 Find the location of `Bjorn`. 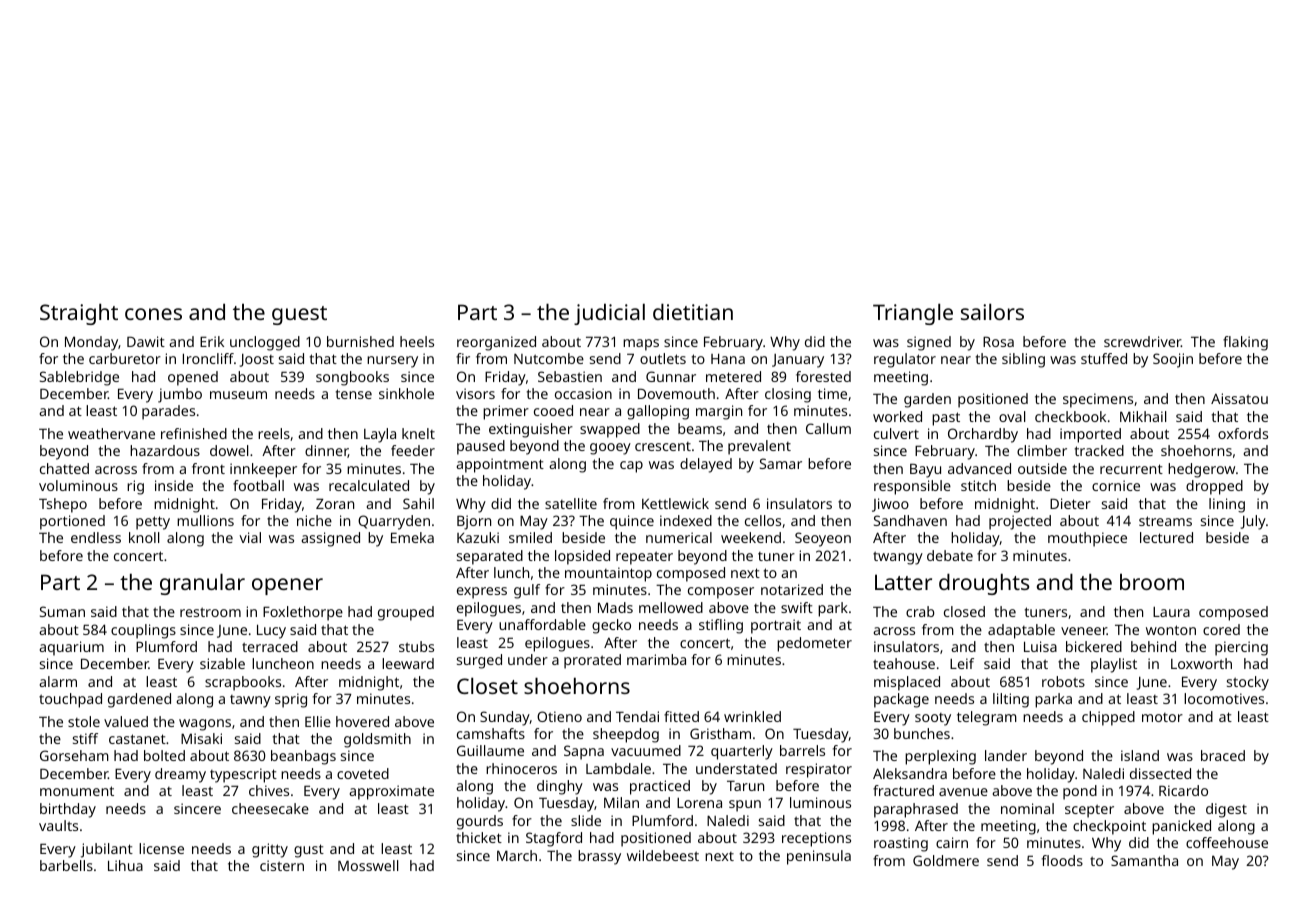

Bjorn is located at coordinates (474, 522).
